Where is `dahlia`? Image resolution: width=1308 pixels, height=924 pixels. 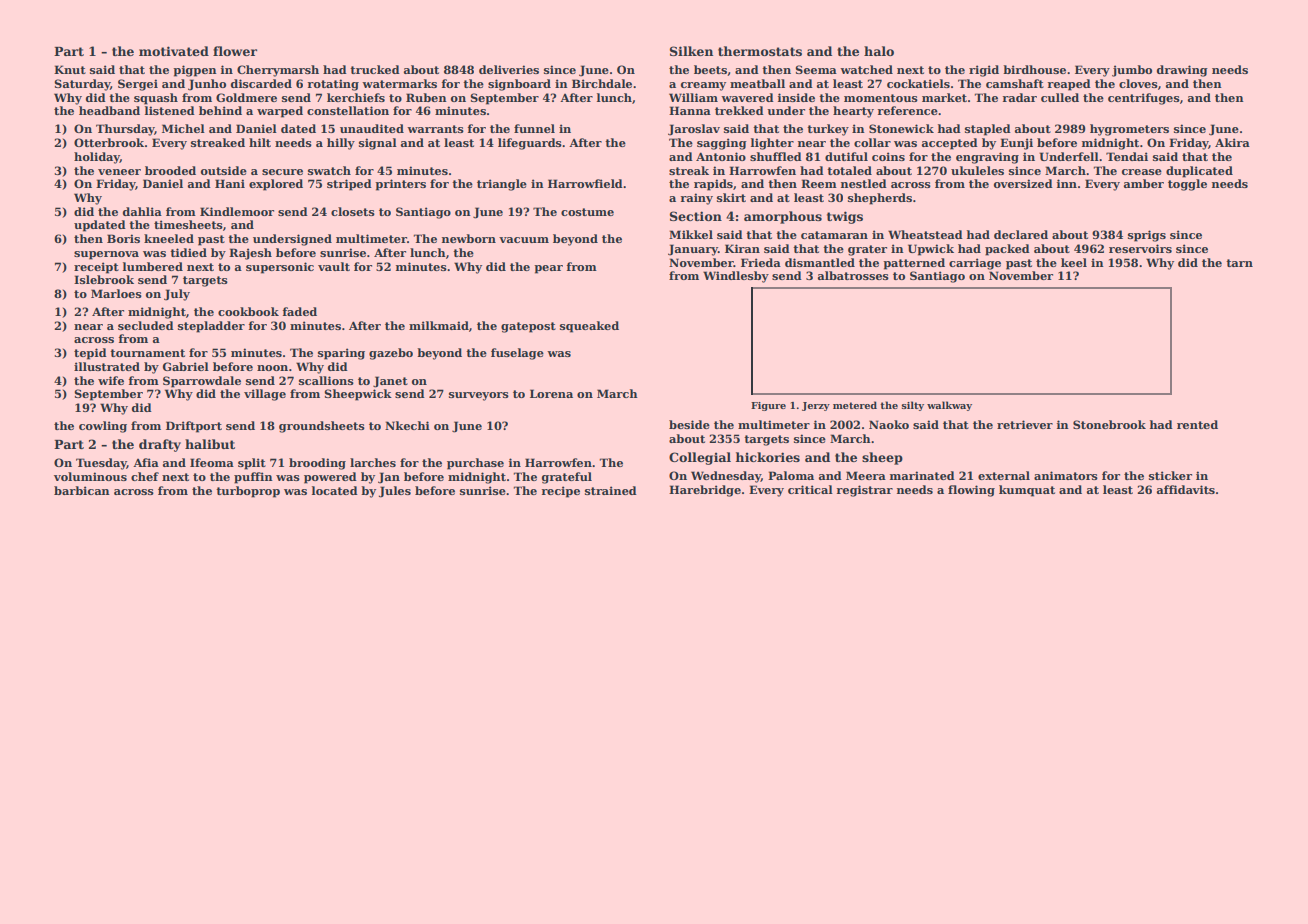
dahlia is located at coordinates (142, 211).
